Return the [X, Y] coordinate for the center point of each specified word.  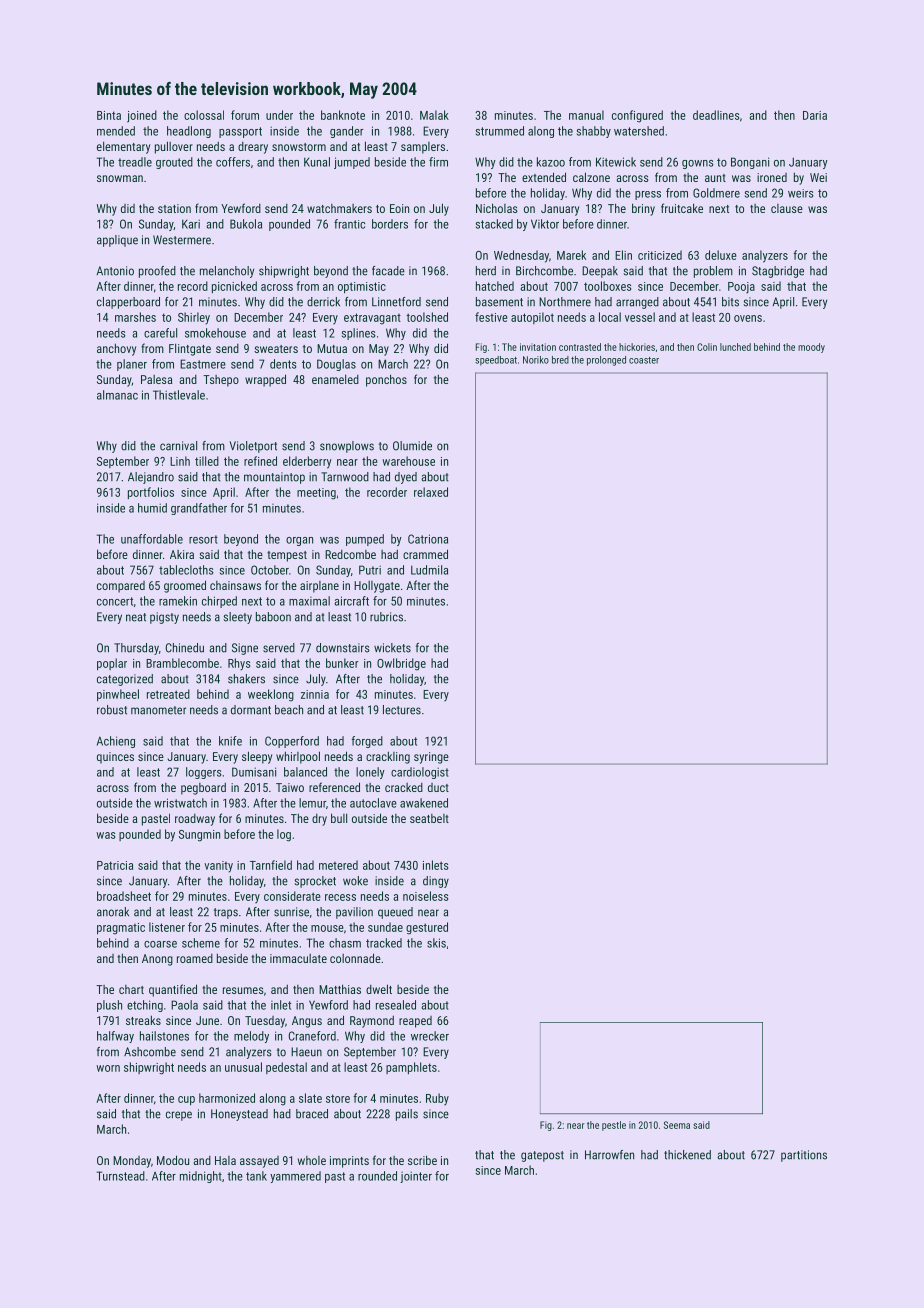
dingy [436, 882]
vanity [218, 867]
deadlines [716, 115]
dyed [406, 478]
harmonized [227, 1098]
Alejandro [151, 478]
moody [811, 348]
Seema [677, 1125]
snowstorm [299, 147]
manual [586, 115]
